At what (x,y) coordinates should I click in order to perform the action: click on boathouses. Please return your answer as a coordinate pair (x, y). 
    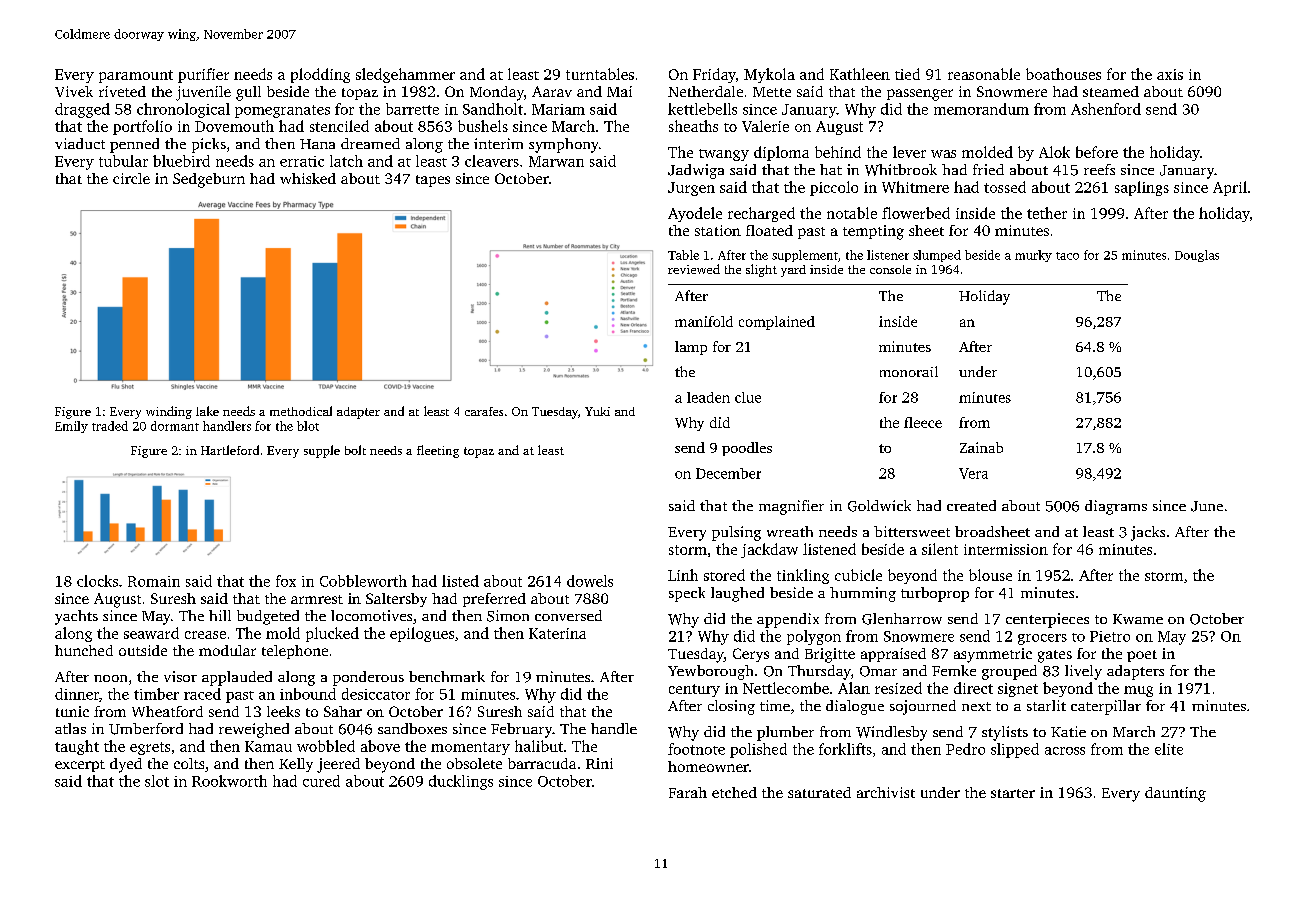
    Looking at the image, I should click on (1063, 74).
